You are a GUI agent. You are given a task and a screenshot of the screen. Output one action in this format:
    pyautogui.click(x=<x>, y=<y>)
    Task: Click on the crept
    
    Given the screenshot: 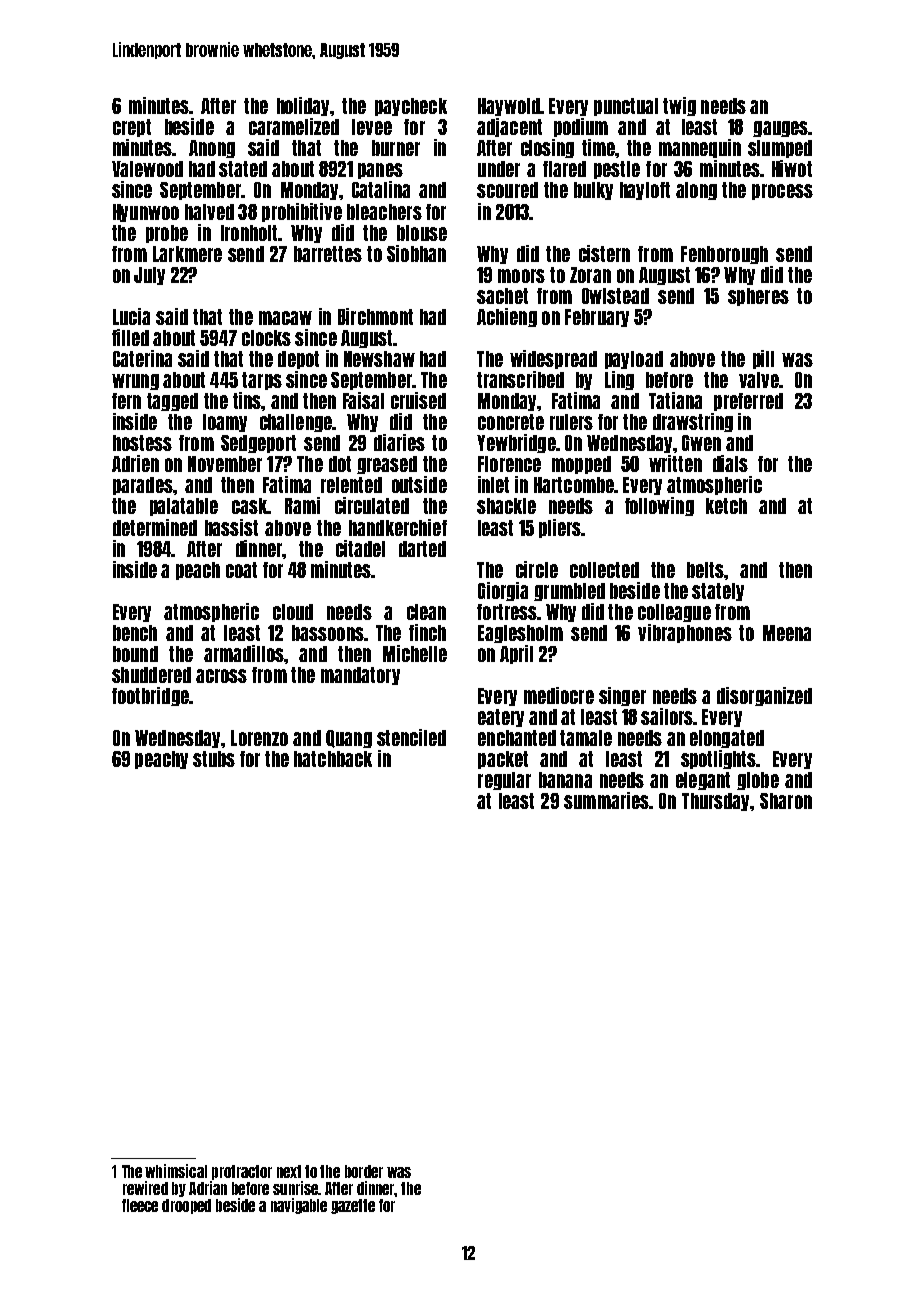 What is the action you would take?
    pyautogui.click(x=132, y=128)
